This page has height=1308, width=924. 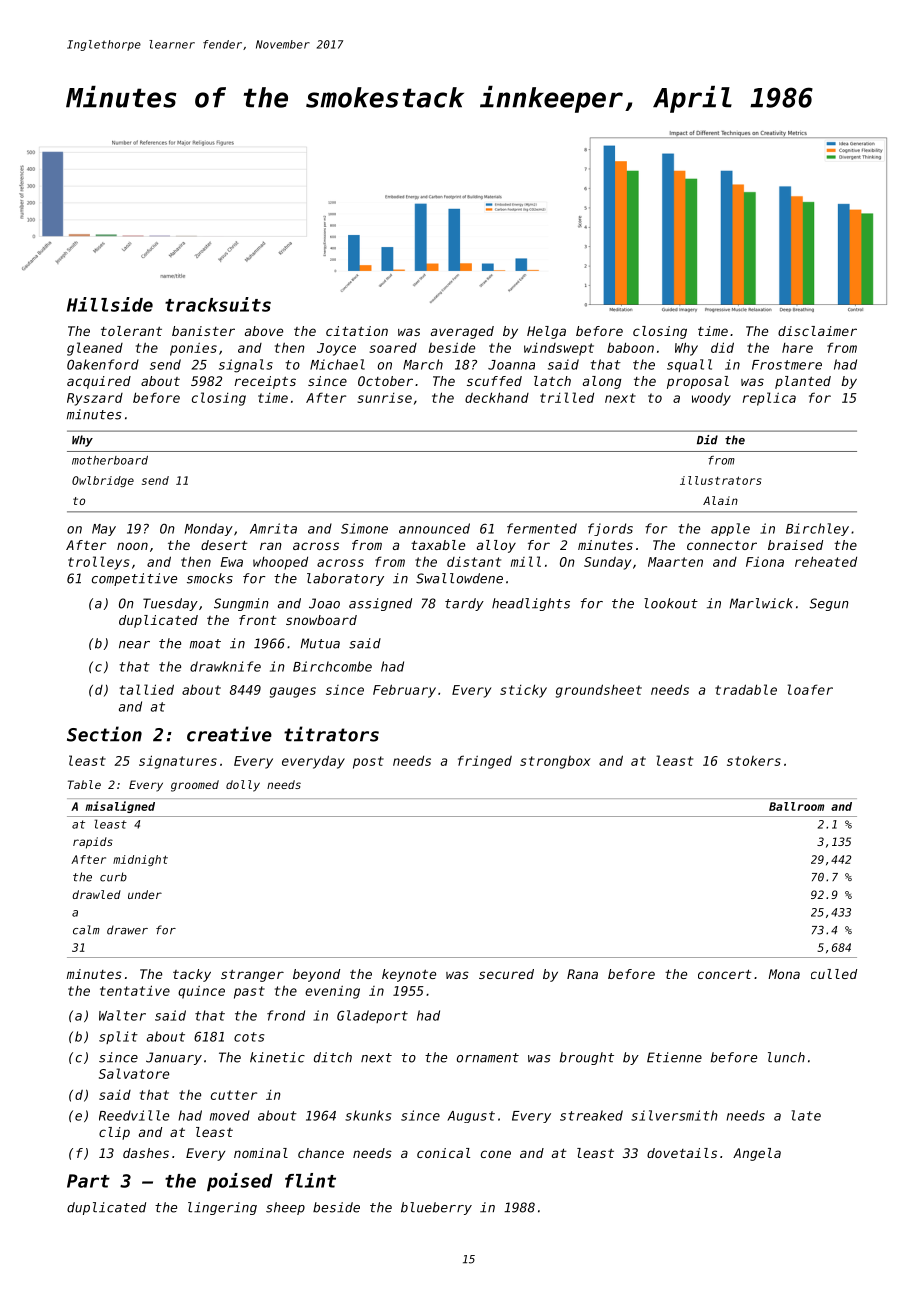 What do you see at coordinates (725, 974) in the page?
I see `concert` at bounding box center [725, 974].
